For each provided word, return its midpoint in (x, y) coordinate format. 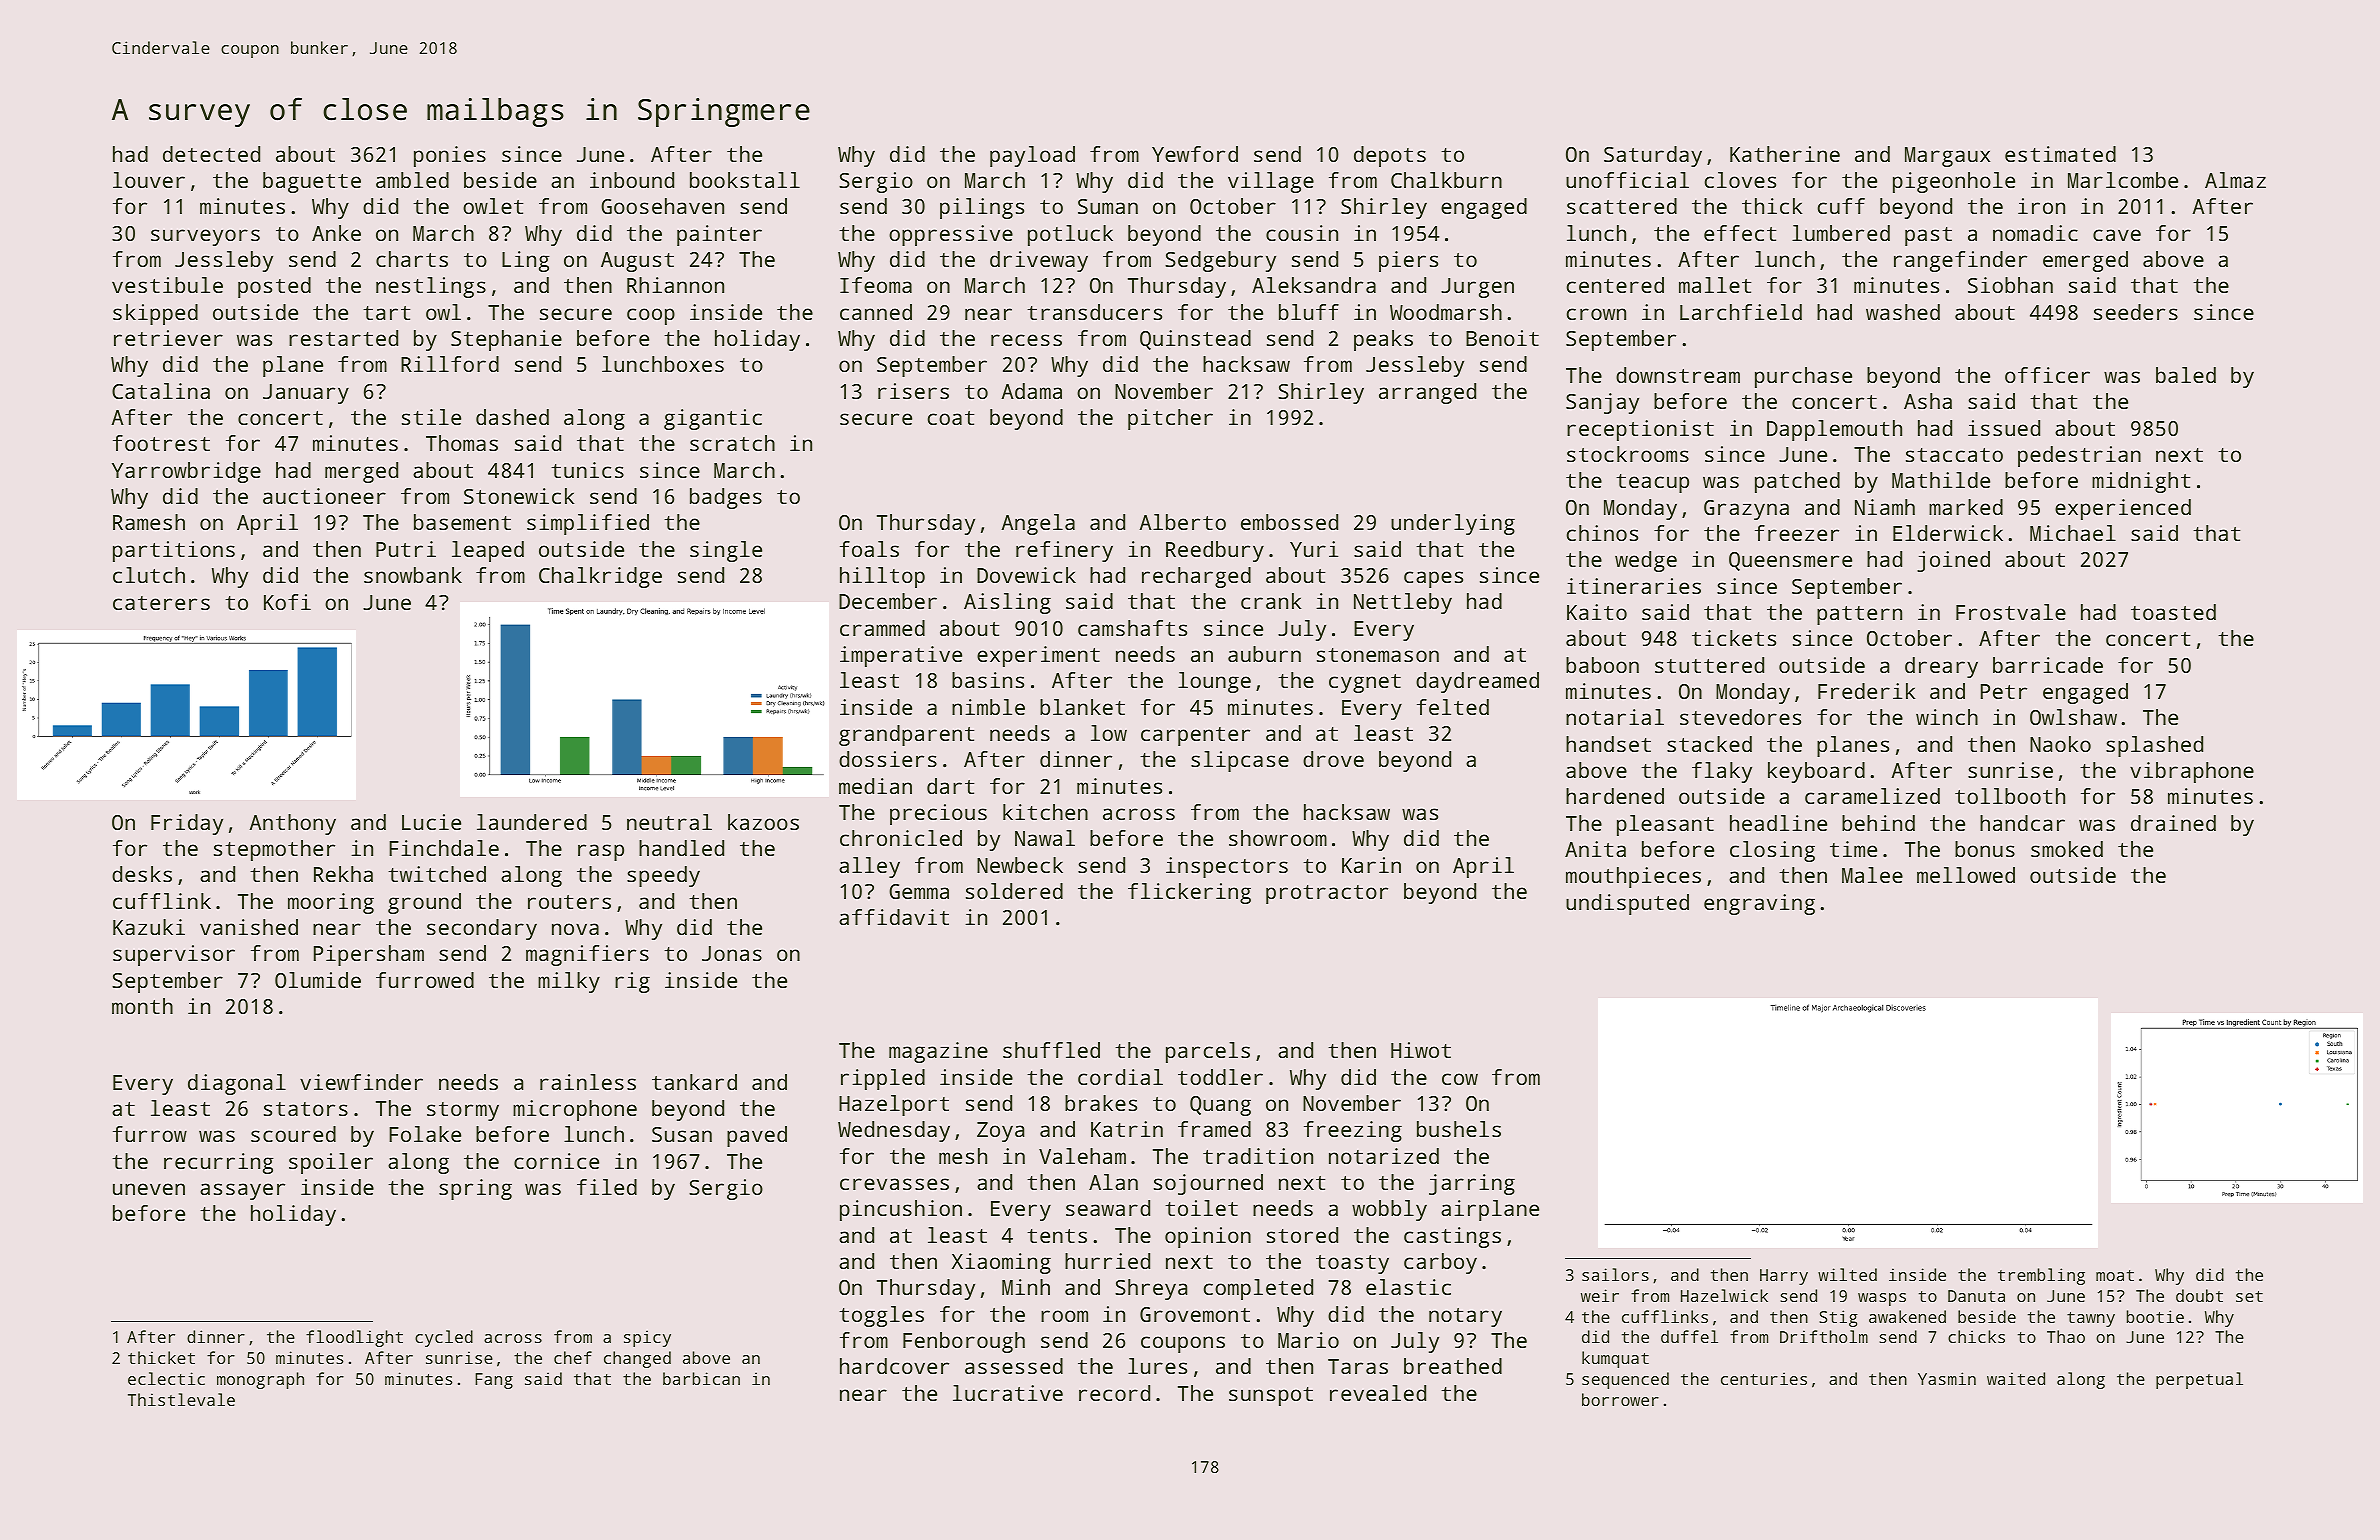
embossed (1289, 522)
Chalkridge (600, 577)
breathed (1453, 1366)
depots (1390, 156)
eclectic (166, 1378)
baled (2186, 375)
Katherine (1785, 154)
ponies (450, 156)
